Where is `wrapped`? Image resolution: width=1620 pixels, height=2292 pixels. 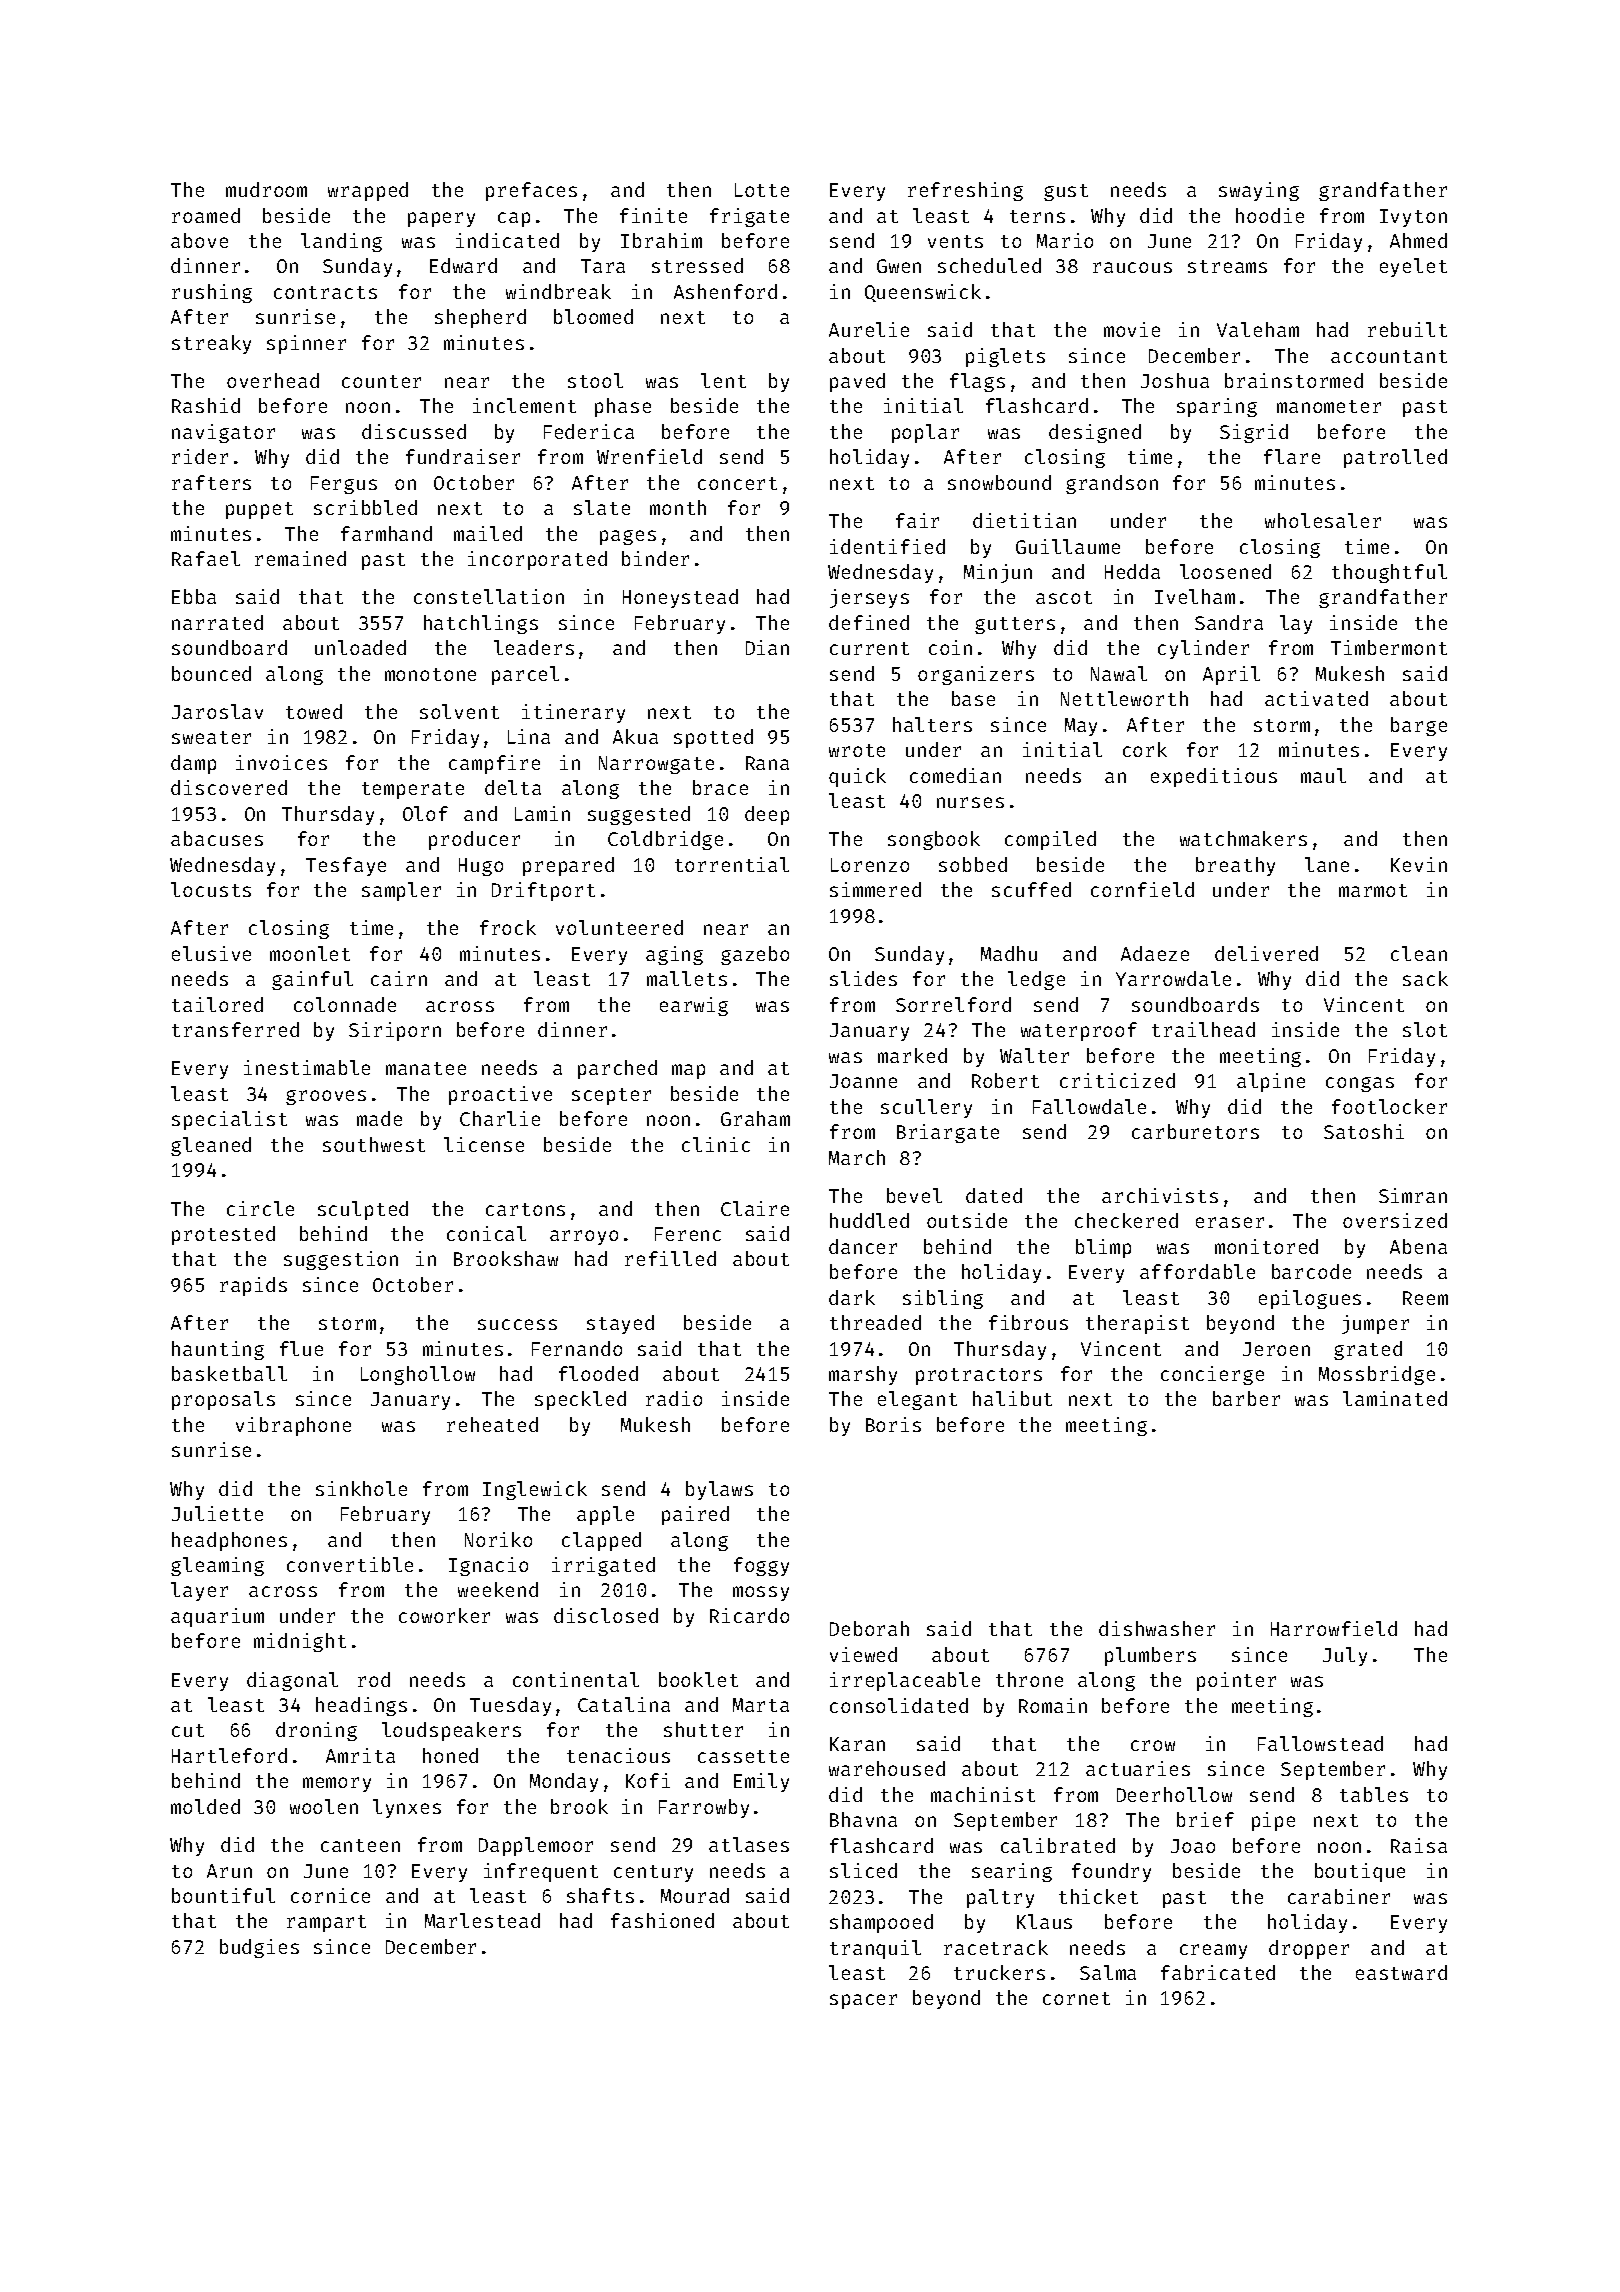 wrapped is located at coordinates (368, 191).
